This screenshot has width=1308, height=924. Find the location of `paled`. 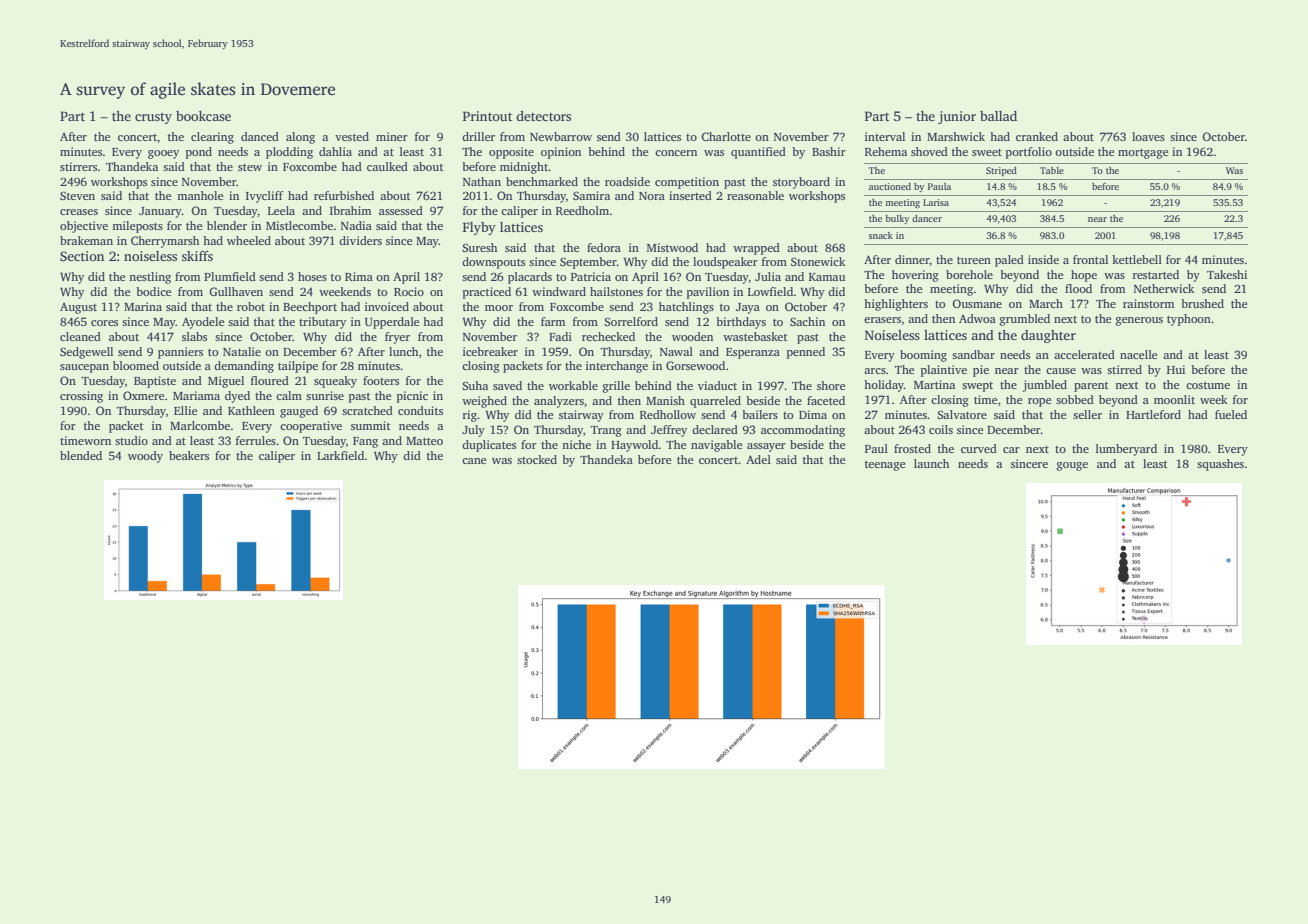

paled is located at coordinates (1009, 261).
